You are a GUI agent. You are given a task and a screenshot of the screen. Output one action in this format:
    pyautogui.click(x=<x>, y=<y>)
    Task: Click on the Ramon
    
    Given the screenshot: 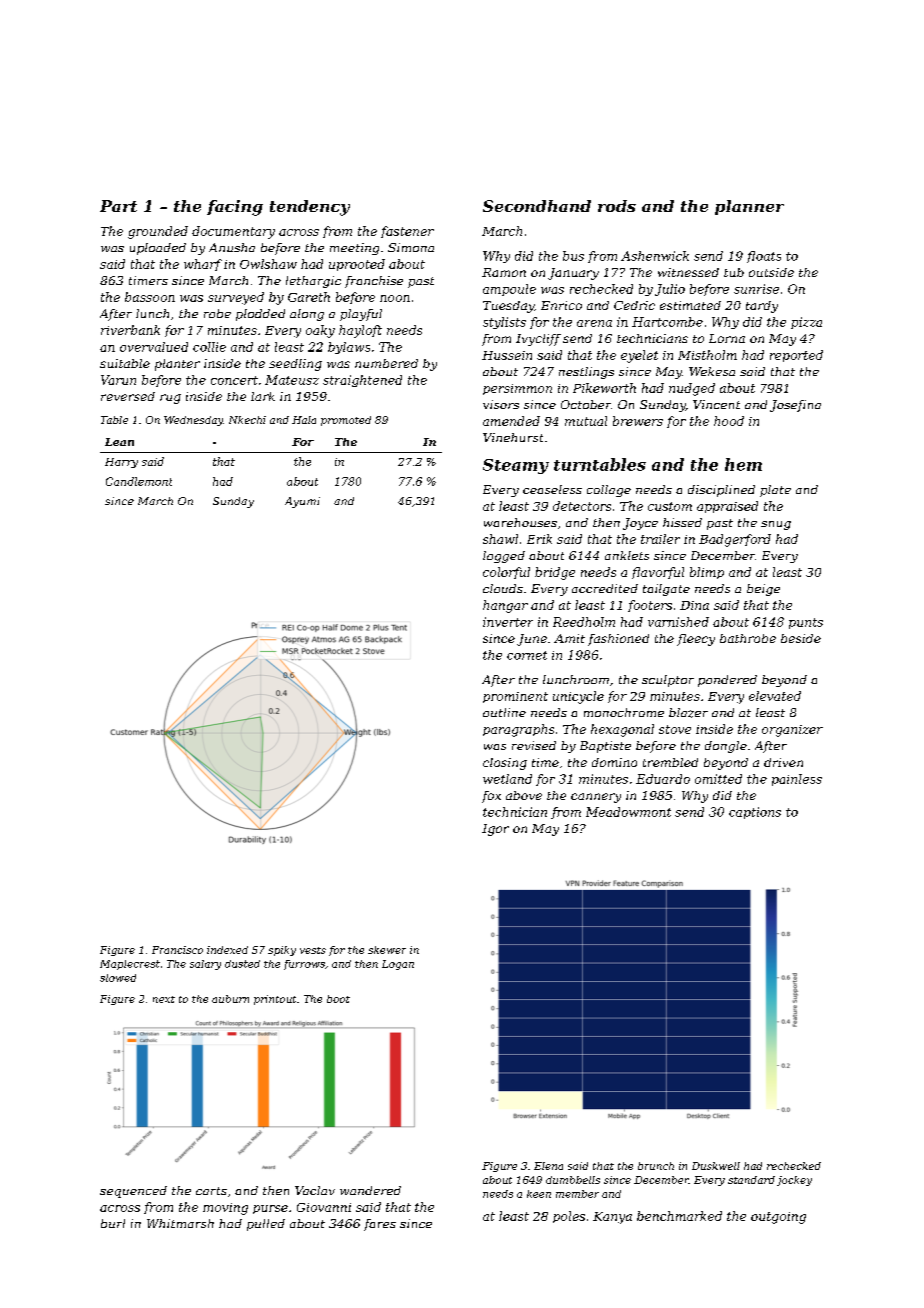 What is the action you would take?
    pyautogui.click(x=504, y=272)
